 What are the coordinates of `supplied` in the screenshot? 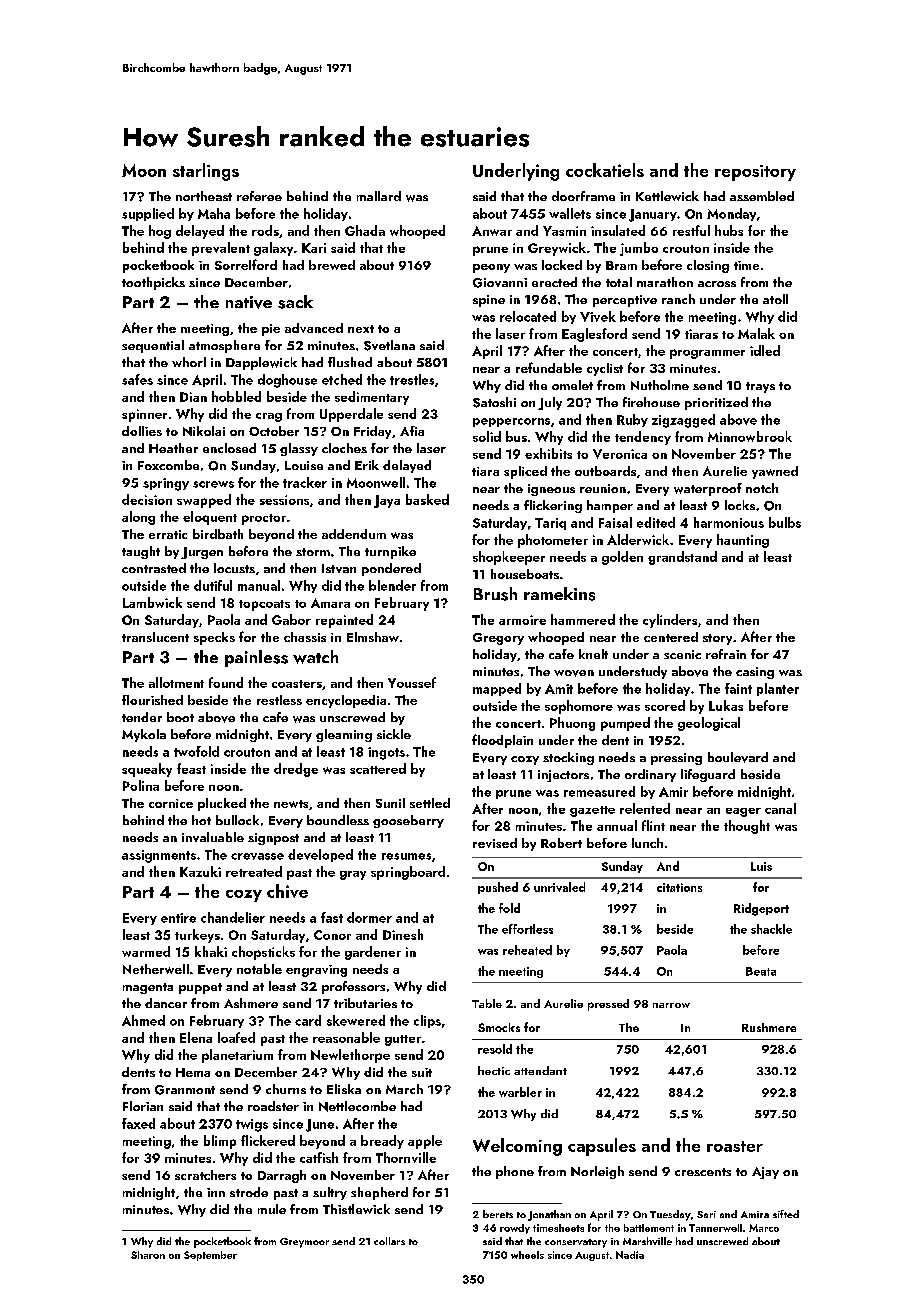 It's located at (148, 214).
